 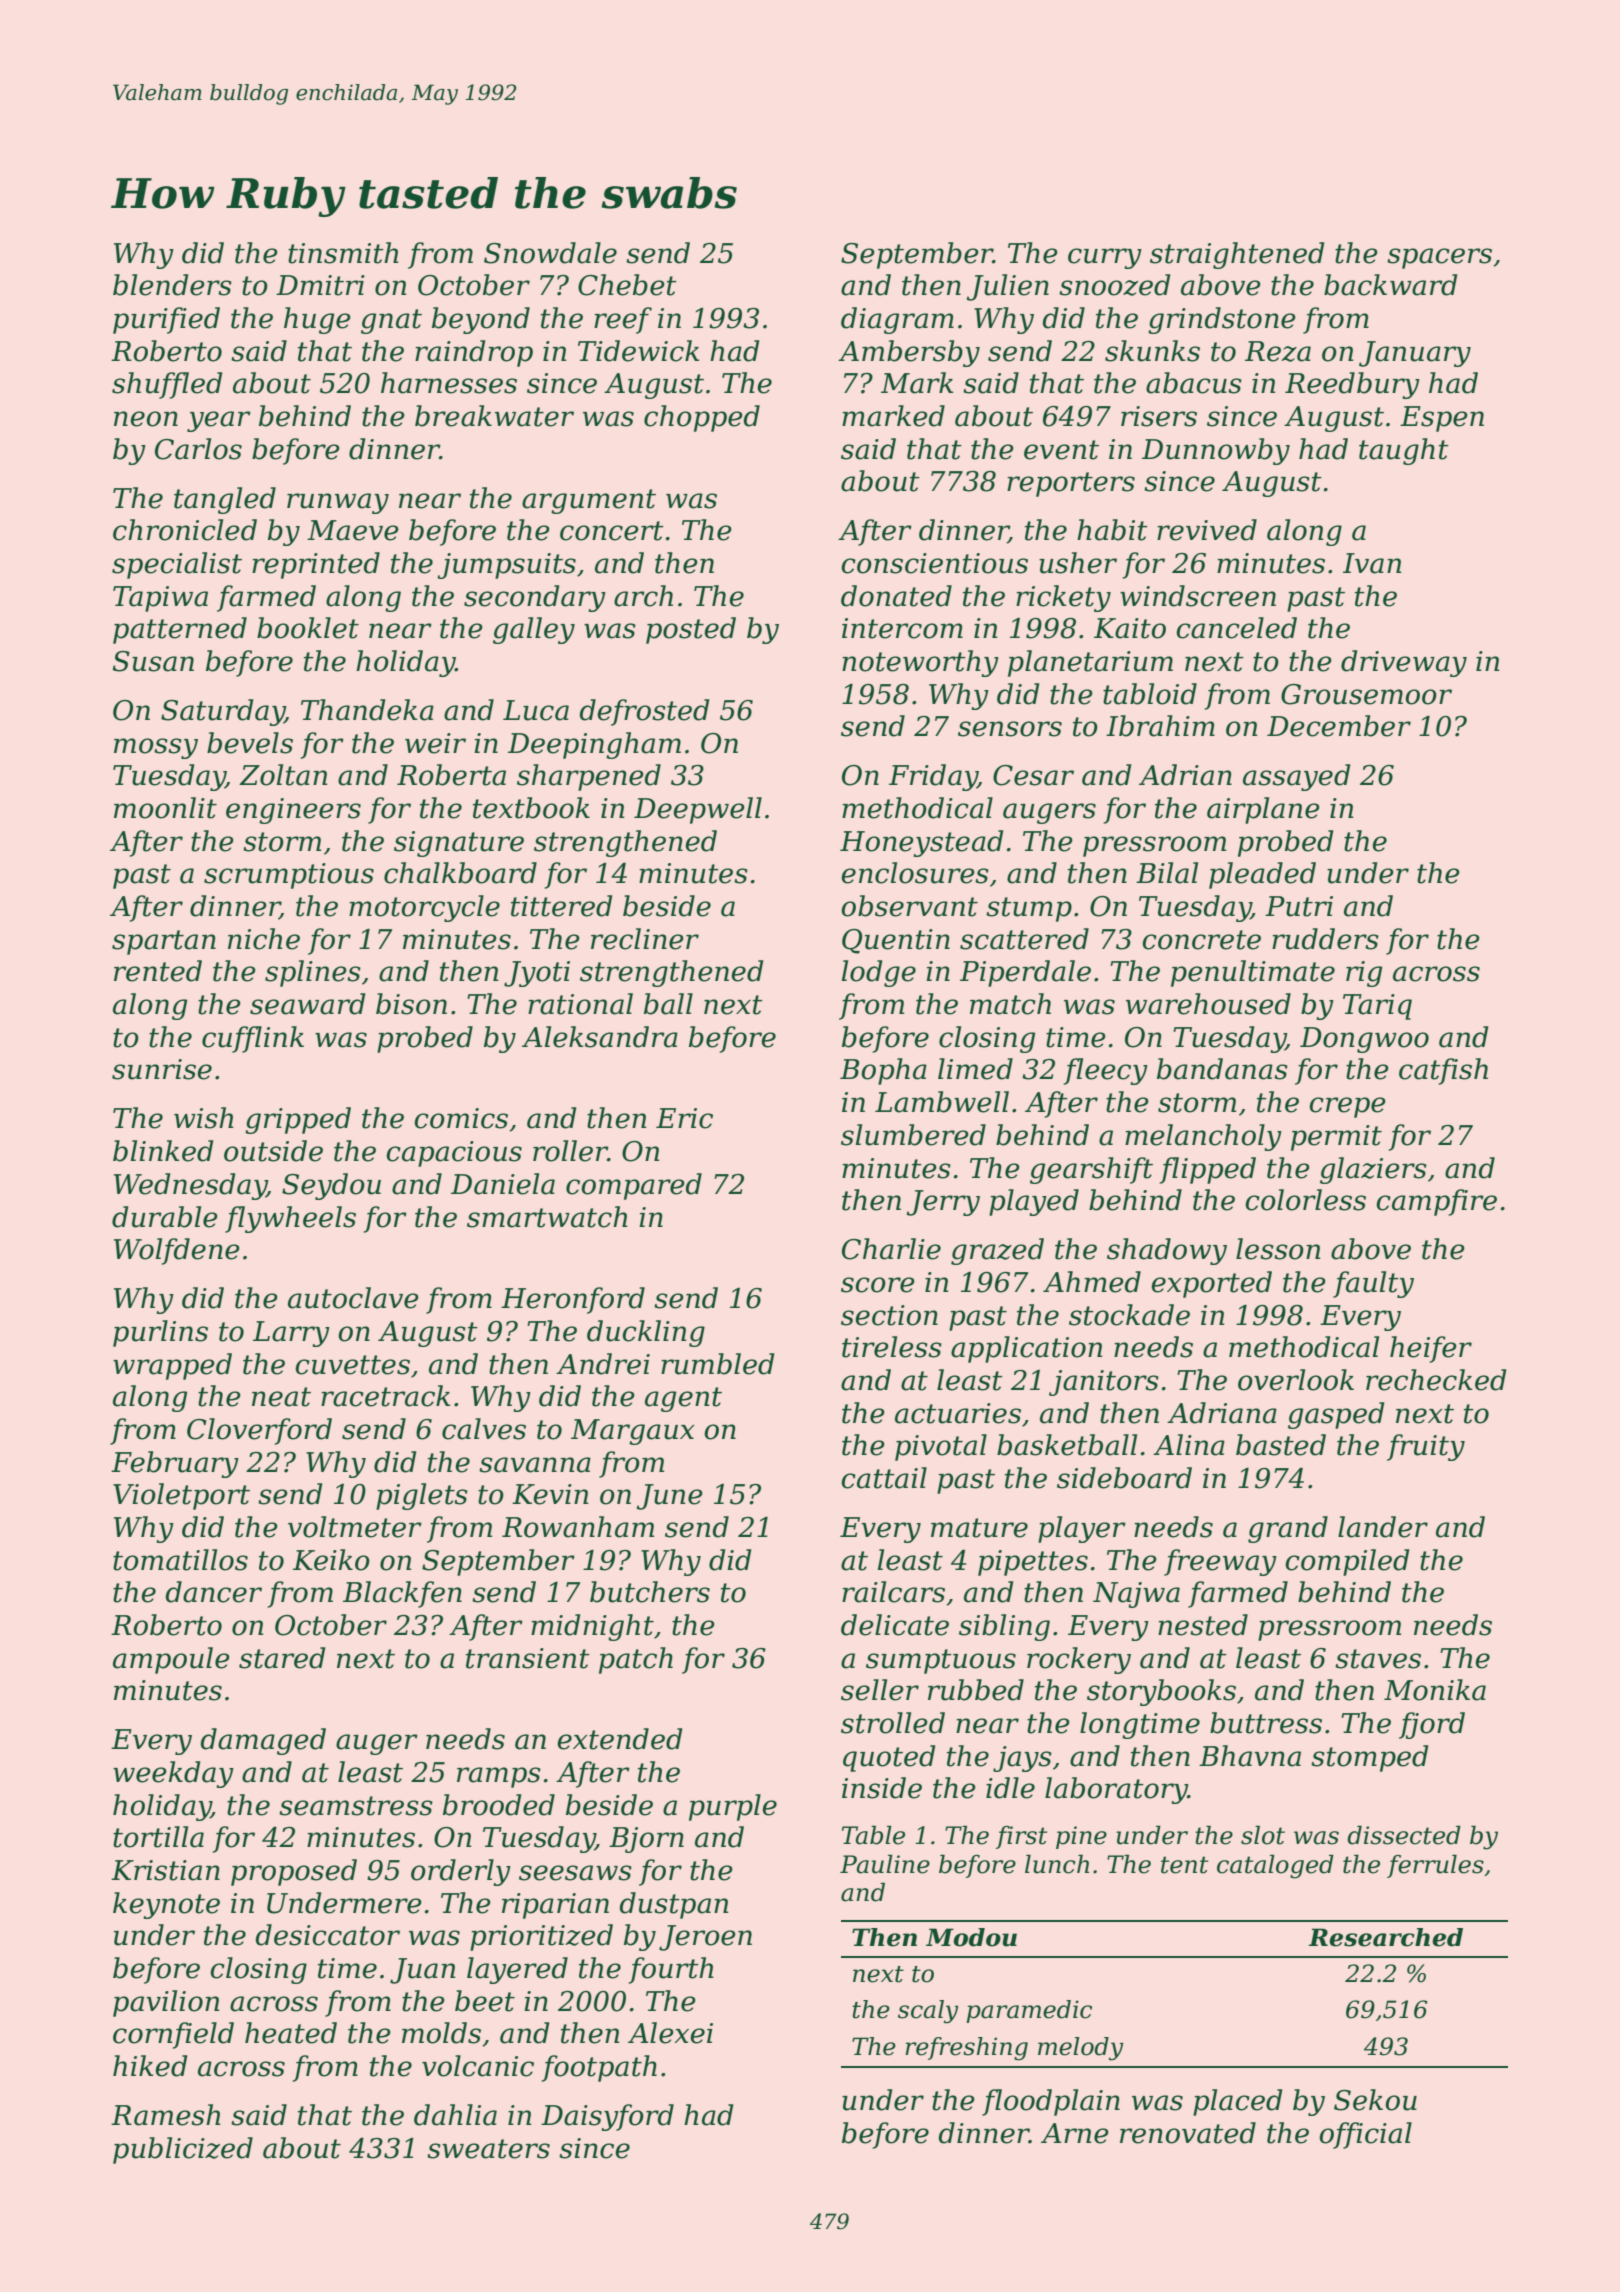 What do you see at coordinates (1366, 694) in the page?
I see `Grousemoor` at bounding box center [1366, 694].
